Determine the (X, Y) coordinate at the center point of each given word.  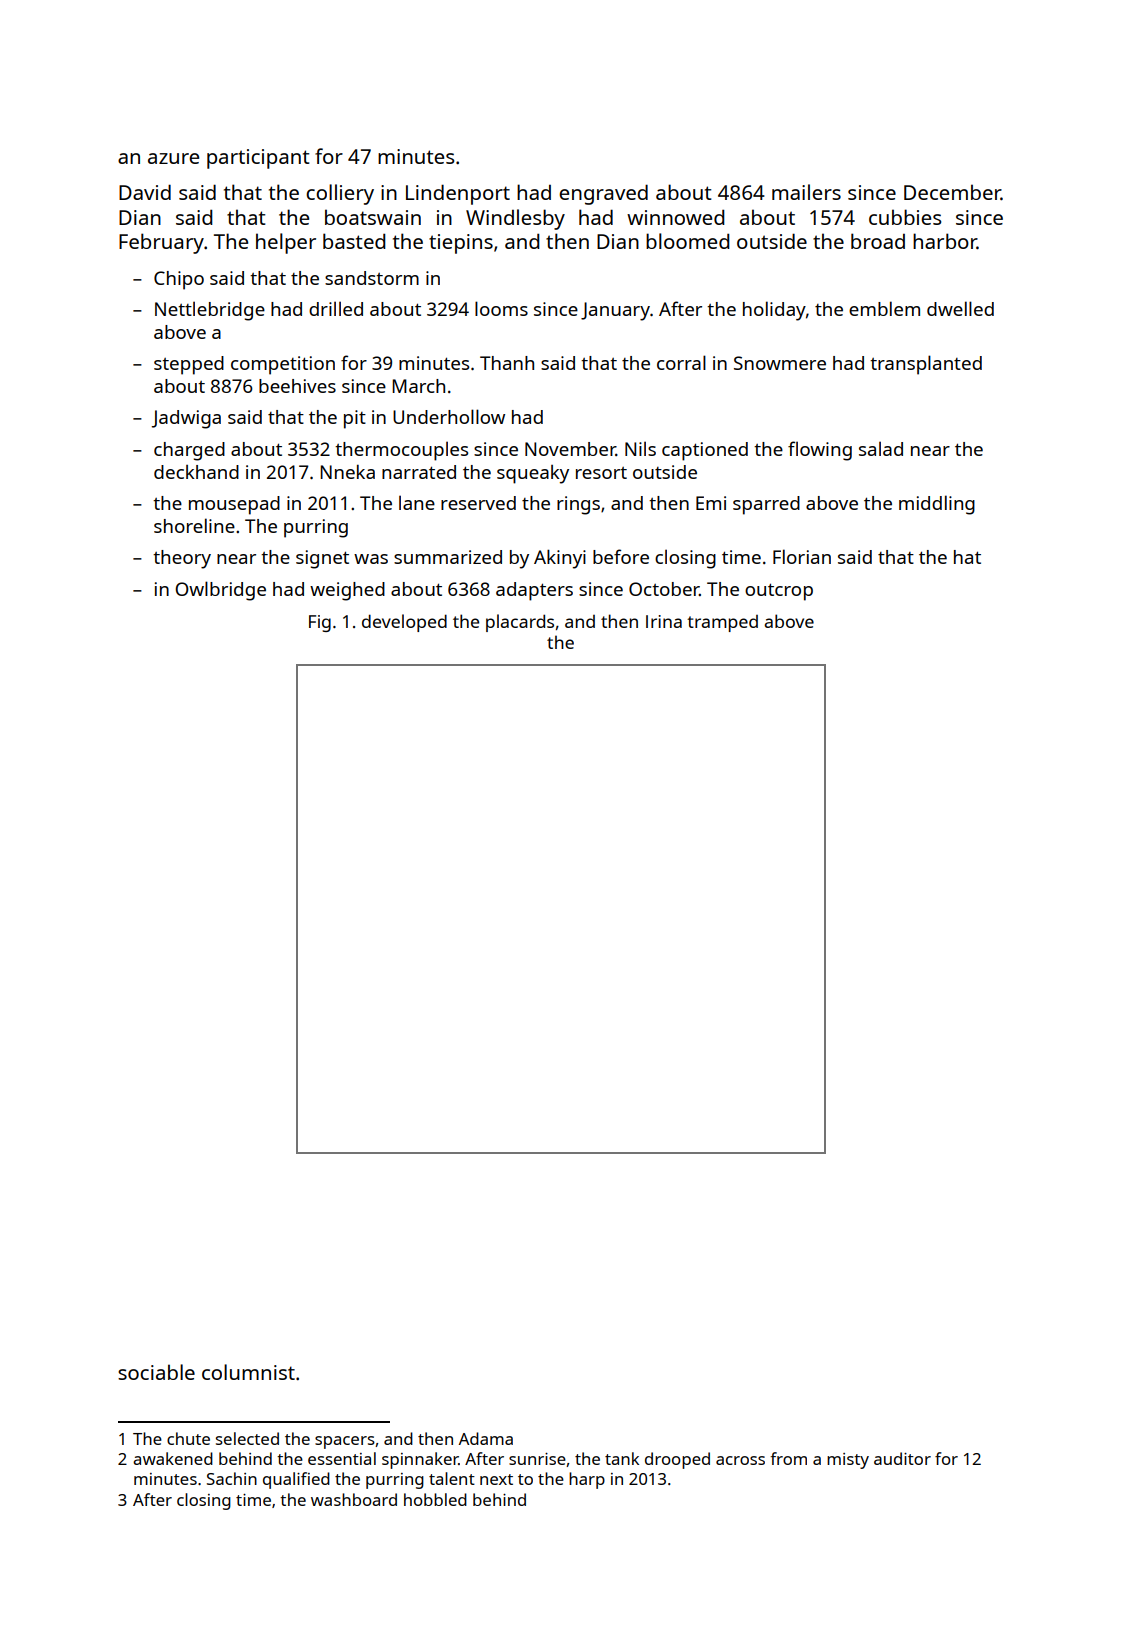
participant (258, 159)
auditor (902, 1458)
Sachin (232, 1478)
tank (622, 1458)
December (952, 192)
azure (173, 158)
